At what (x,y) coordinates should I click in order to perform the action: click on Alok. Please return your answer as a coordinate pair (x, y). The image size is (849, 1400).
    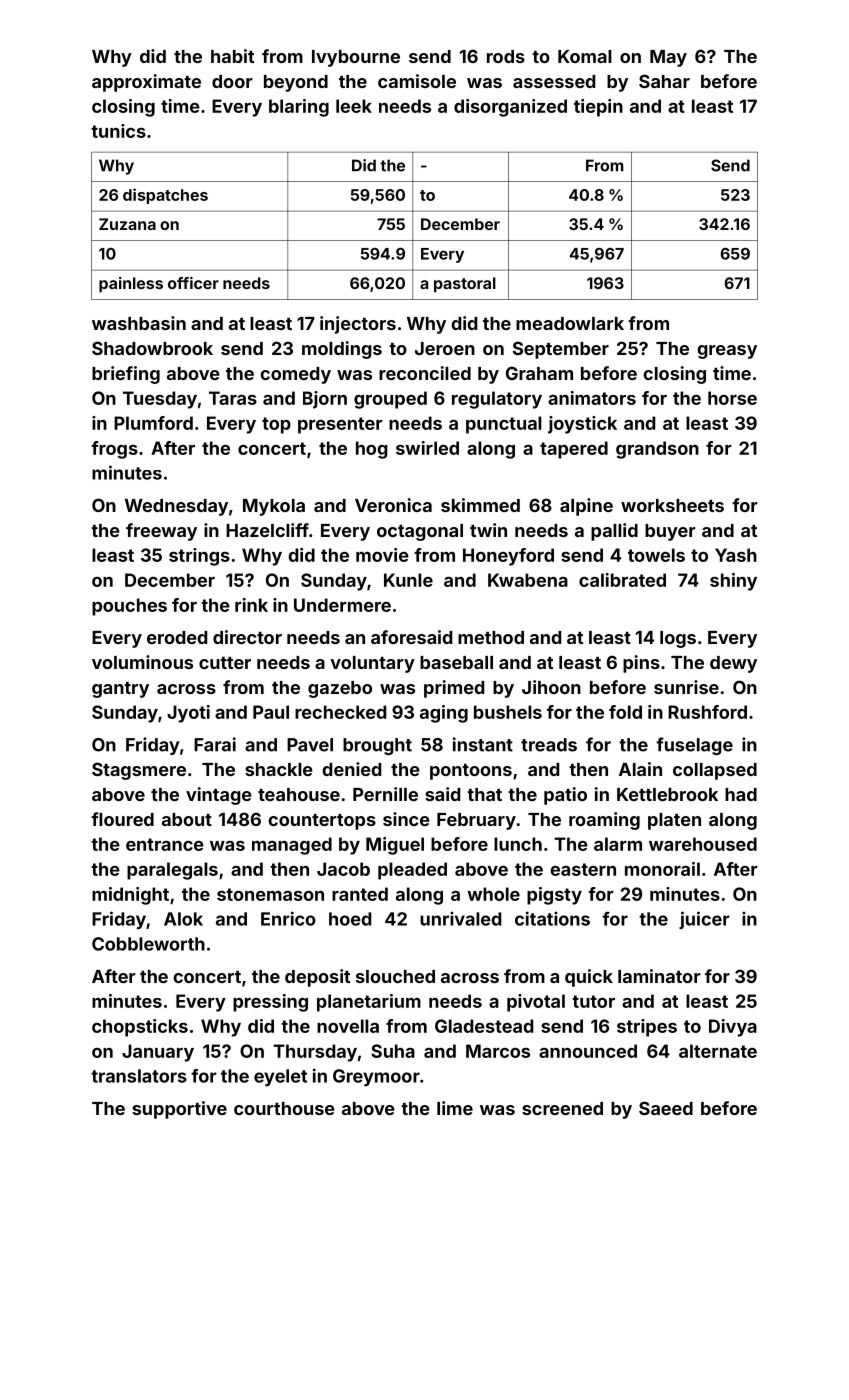
    Looking at the image, I should click on (183, 919).
